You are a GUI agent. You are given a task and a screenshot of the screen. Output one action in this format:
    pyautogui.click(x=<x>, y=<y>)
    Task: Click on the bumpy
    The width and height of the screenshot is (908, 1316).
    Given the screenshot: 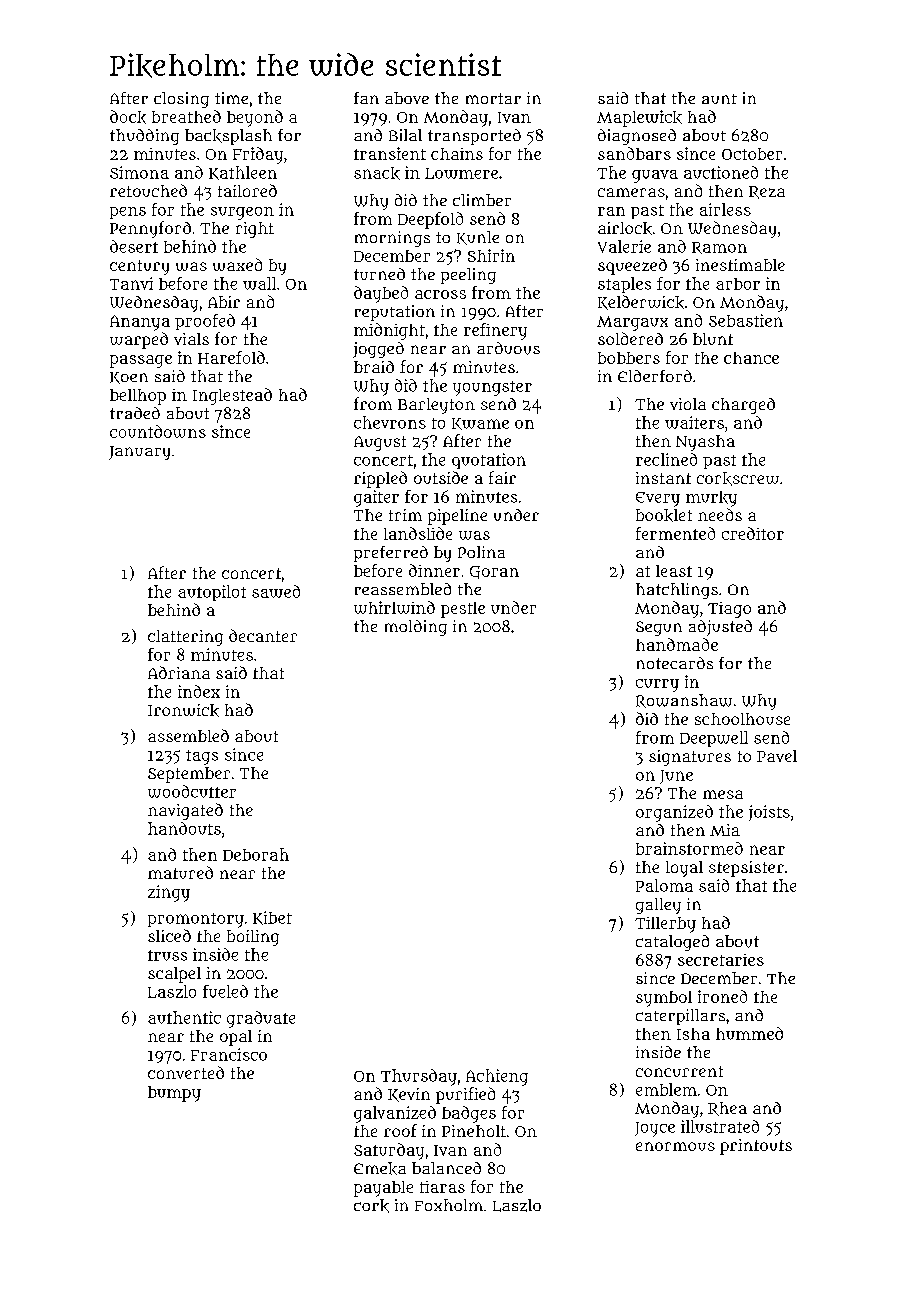 What is the action you would take?
    pyautogui.click(x=174, y=1094)
